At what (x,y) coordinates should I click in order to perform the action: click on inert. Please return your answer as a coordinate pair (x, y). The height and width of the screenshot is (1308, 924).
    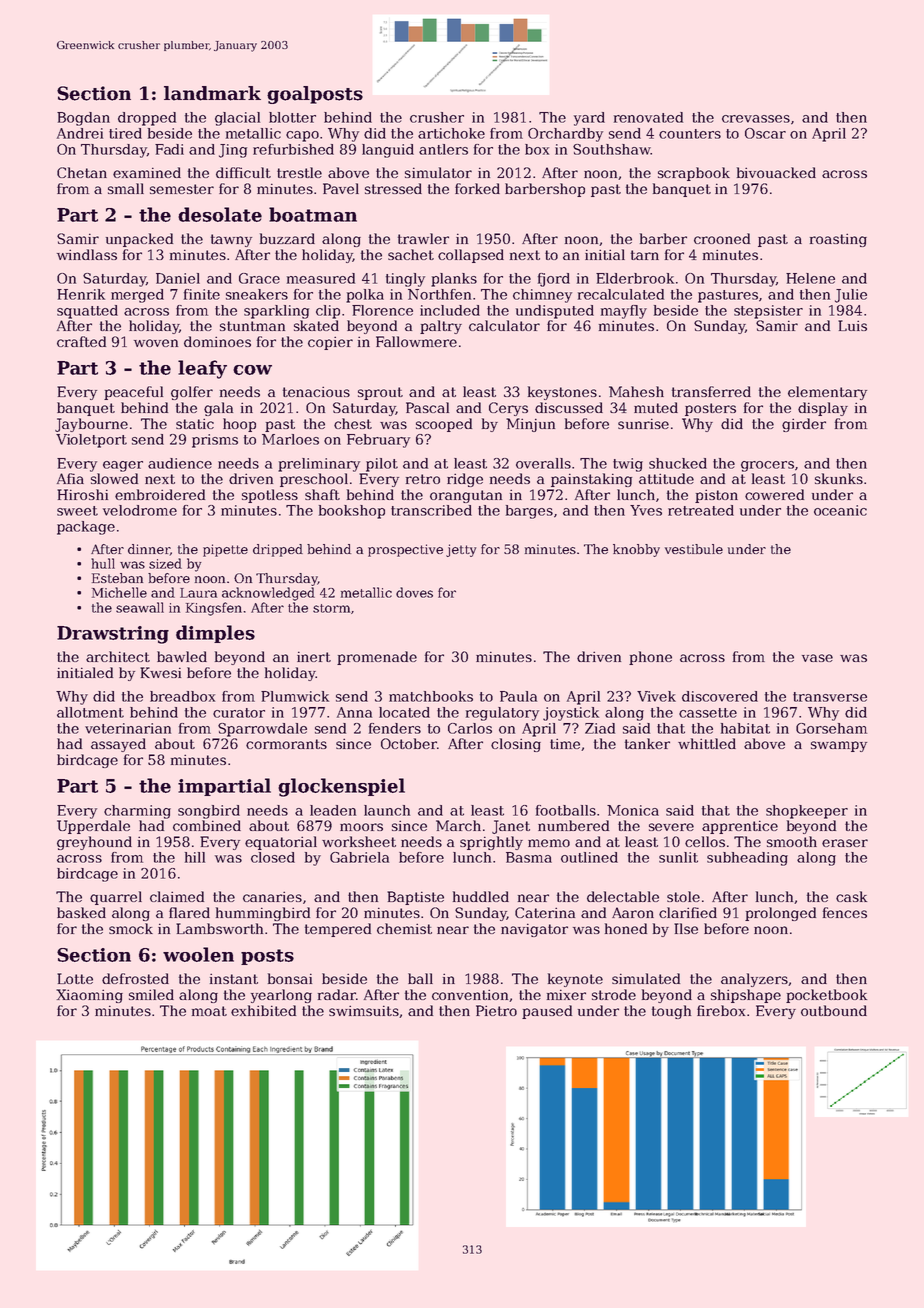
    Looking at the image, I should click on (314, 656).
